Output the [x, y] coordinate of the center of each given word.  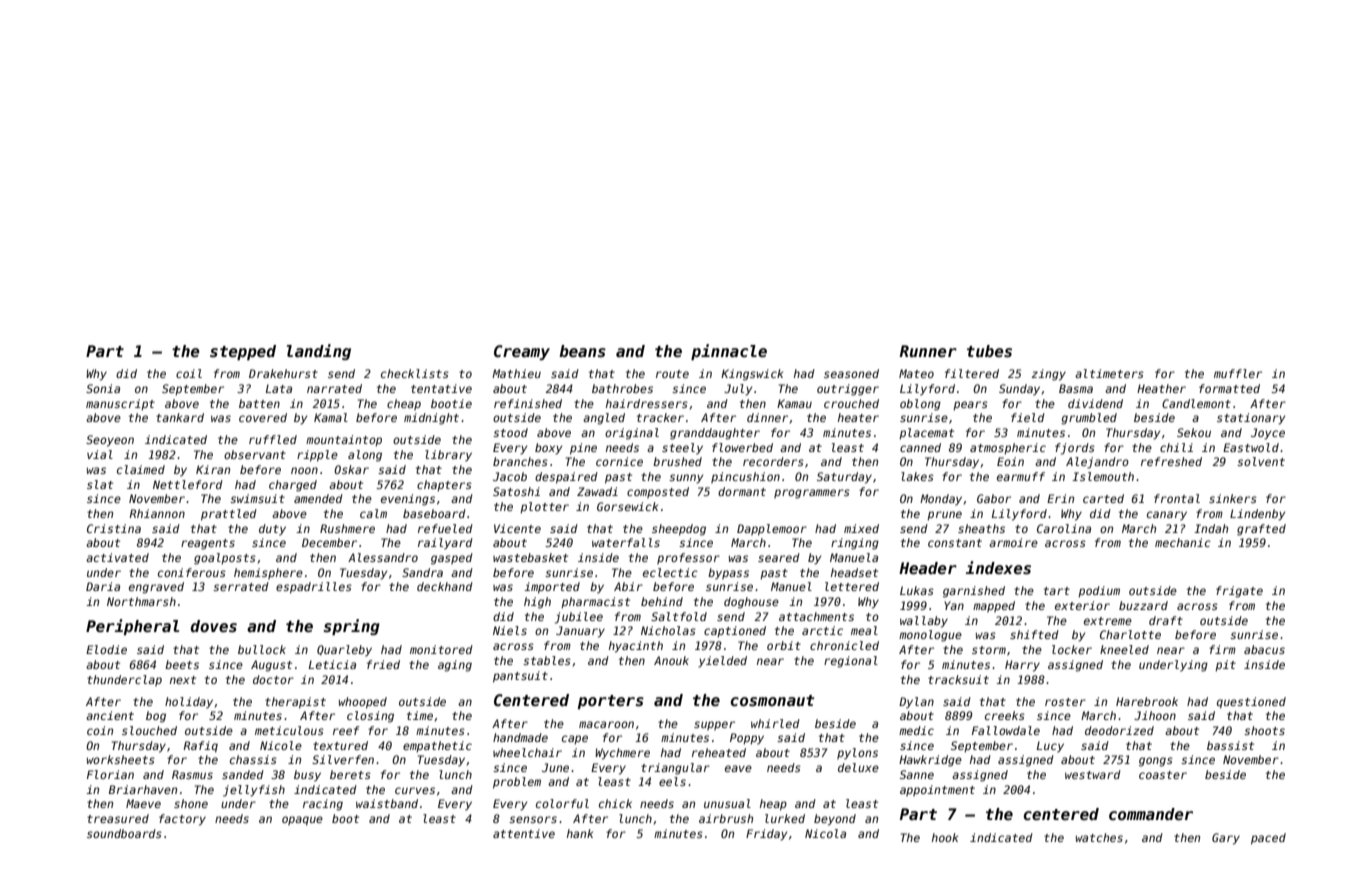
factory [182, 820]
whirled [775, 723]
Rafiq [200, 747]
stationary [1251, 419]
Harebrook [1147, 701]
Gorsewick [627, 506]
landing [319, 352]
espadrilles [314, 588]
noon [304, 470]
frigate [1239, 592]
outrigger [848, 390]
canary [1167, 516]
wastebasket [530, 557]
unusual [727, 803]
